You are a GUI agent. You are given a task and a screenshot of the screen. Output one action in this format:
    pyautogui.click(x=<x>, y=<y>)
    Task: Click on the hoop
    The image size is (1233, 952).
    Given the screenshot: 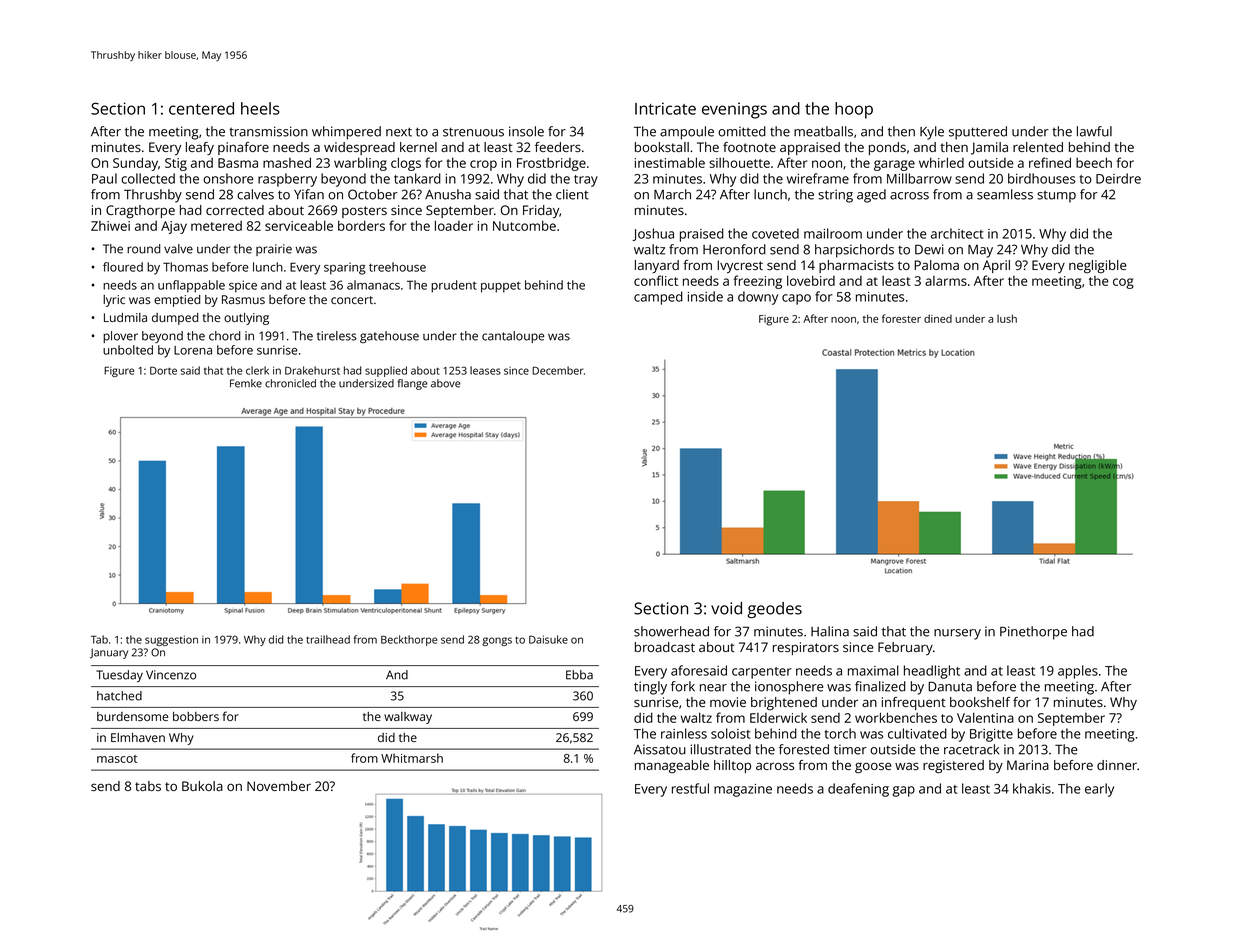 What is the action you would take?
    pyautogui.click(x=854, y=110)
